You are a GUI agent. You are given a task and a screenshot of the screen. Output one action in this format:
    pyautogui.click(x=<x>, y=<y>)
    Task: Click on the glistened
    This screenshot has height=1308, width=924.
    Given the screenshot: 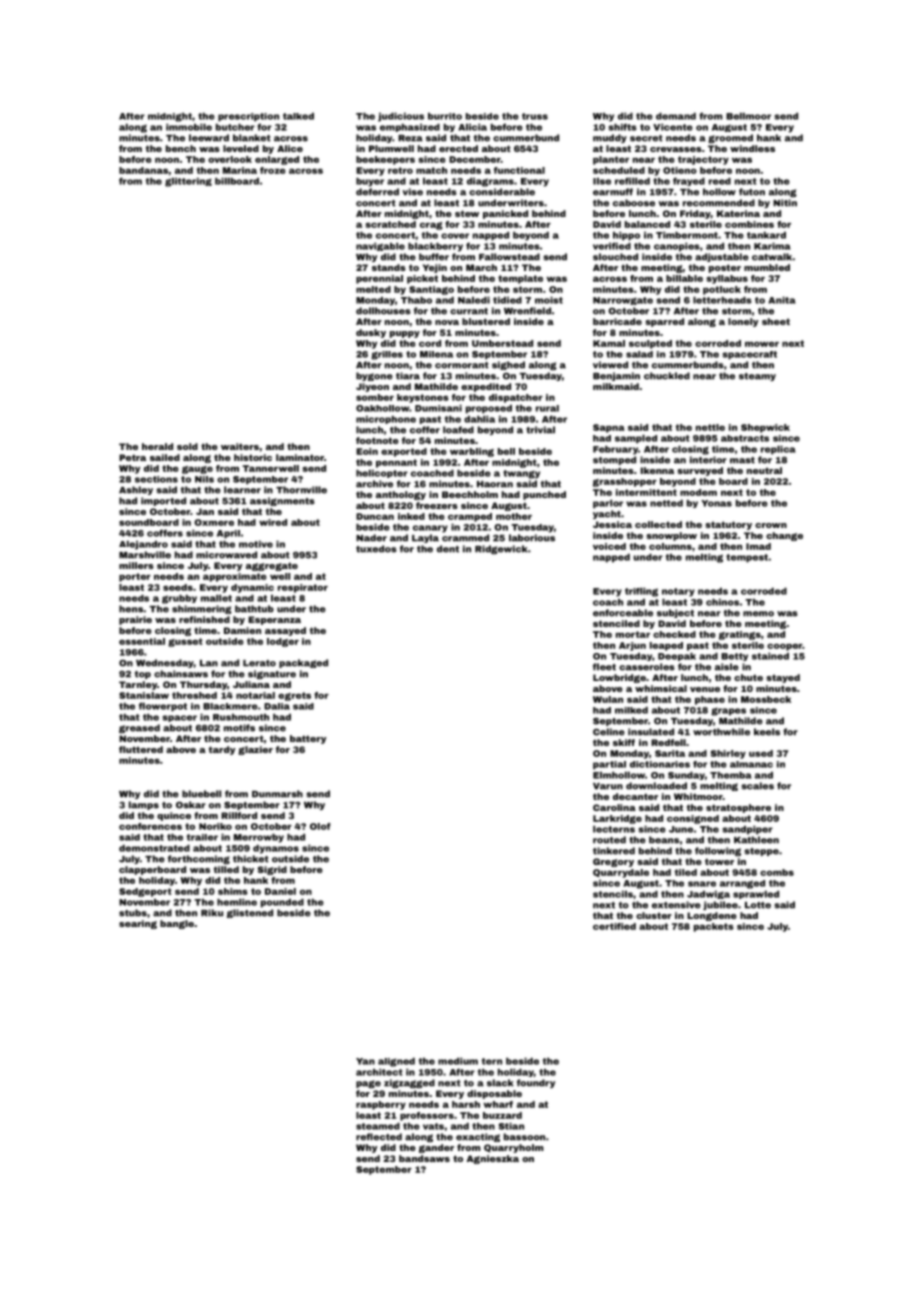 What is the action you would take?
    pyautogui.click(x=250, y=913)
